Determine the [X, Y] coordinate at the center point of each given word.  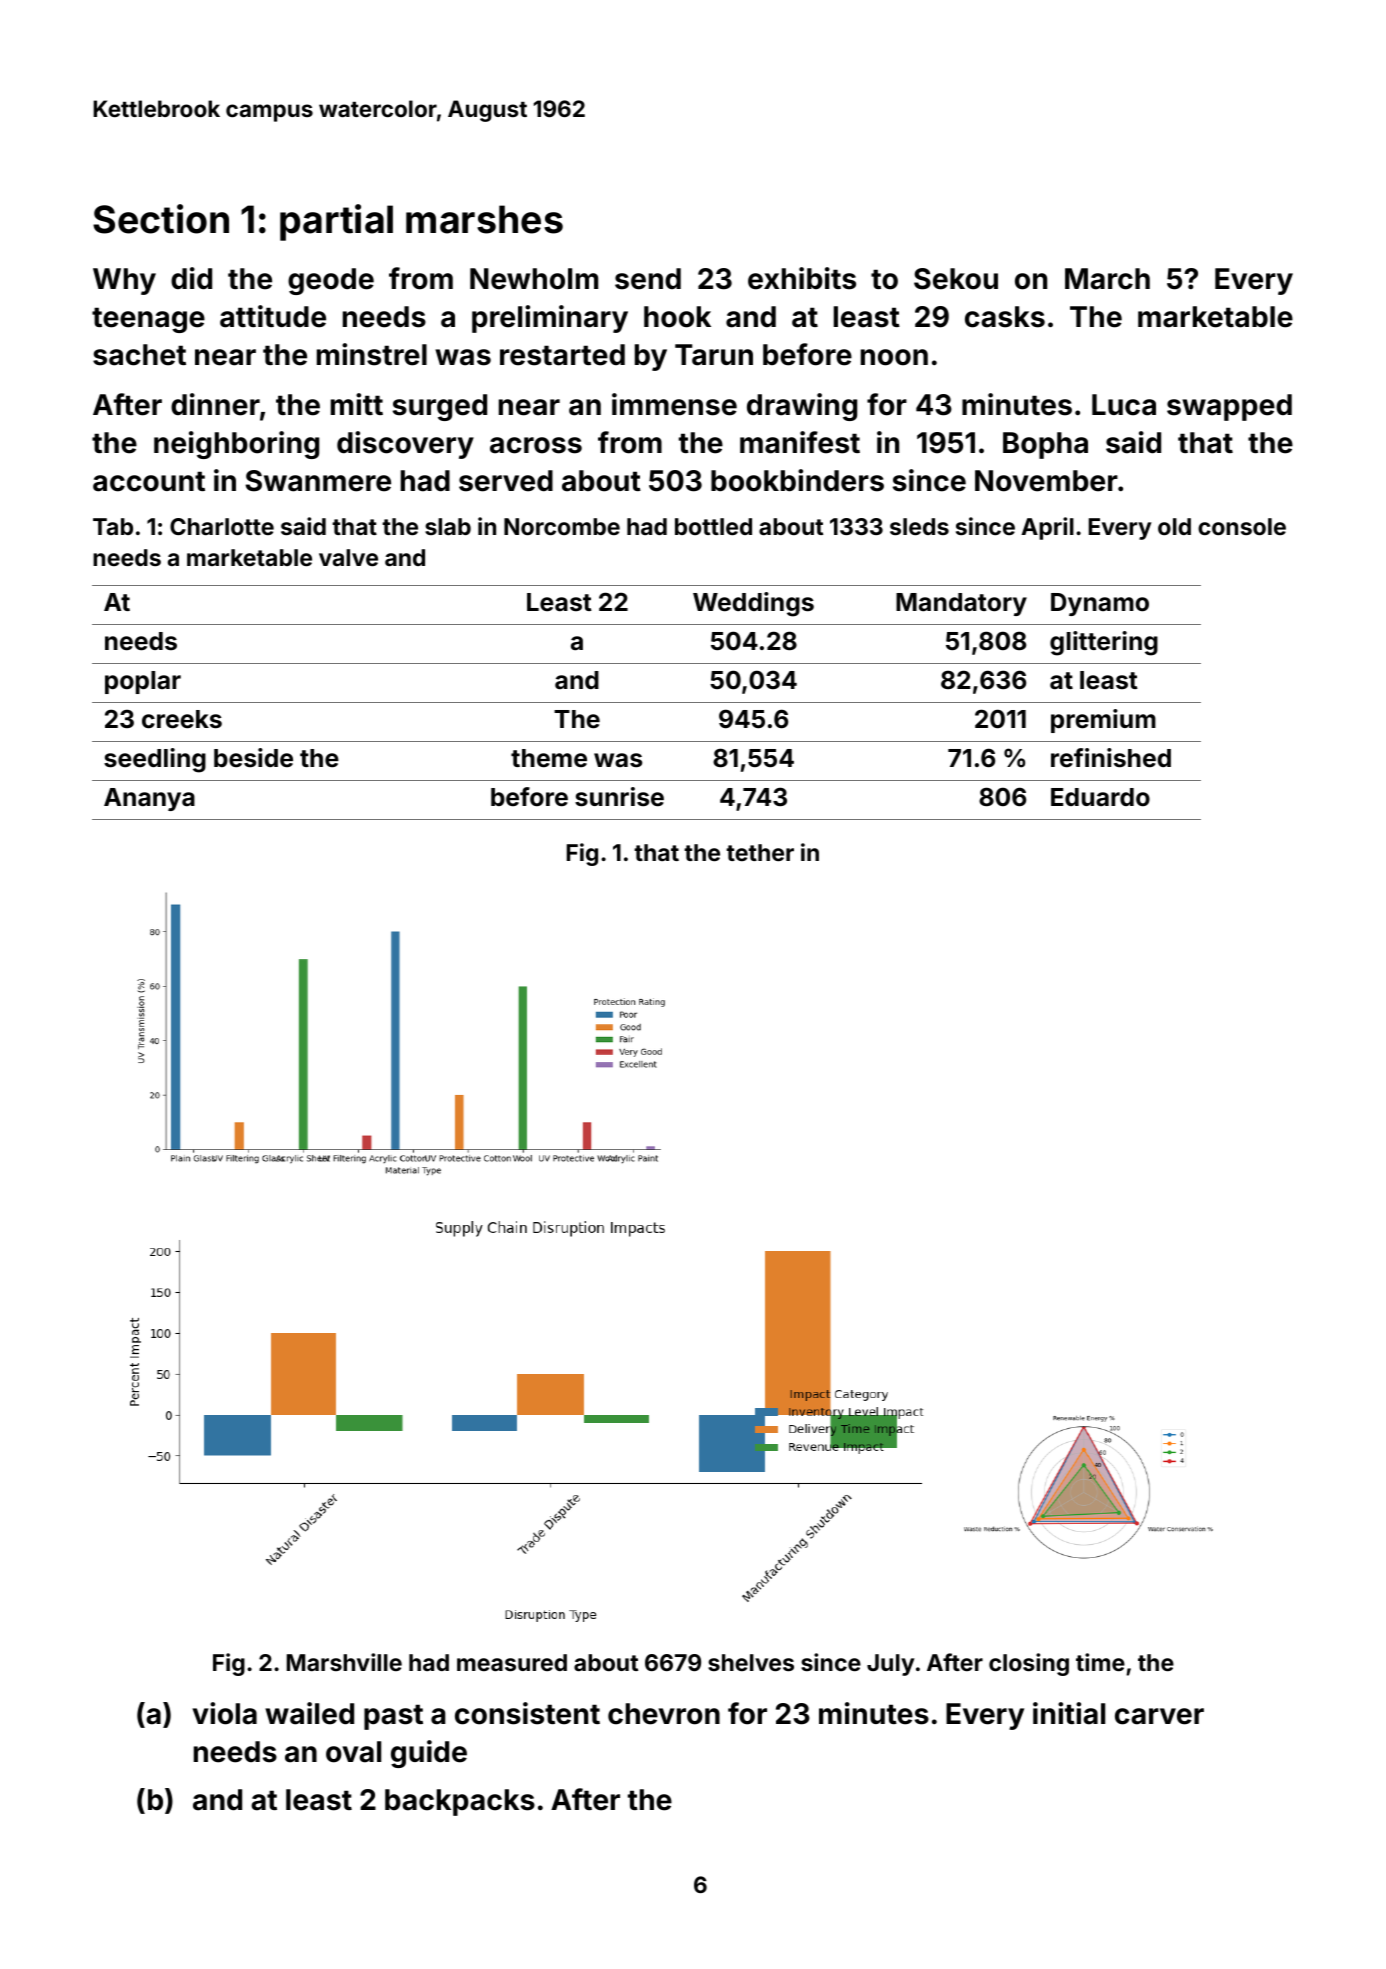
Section [161, 219]
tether [760, 852]
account [149, 481]
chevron [664, 1714]
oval [353, 1752]
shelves [751, 1662]
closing [1029, 1664]
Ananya [149, 799]
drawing [802, 407]
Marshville [344, 1662]
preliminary [550, 319]
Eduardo [1100, 797]
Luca [1124, 405]
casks [1005, 317]
